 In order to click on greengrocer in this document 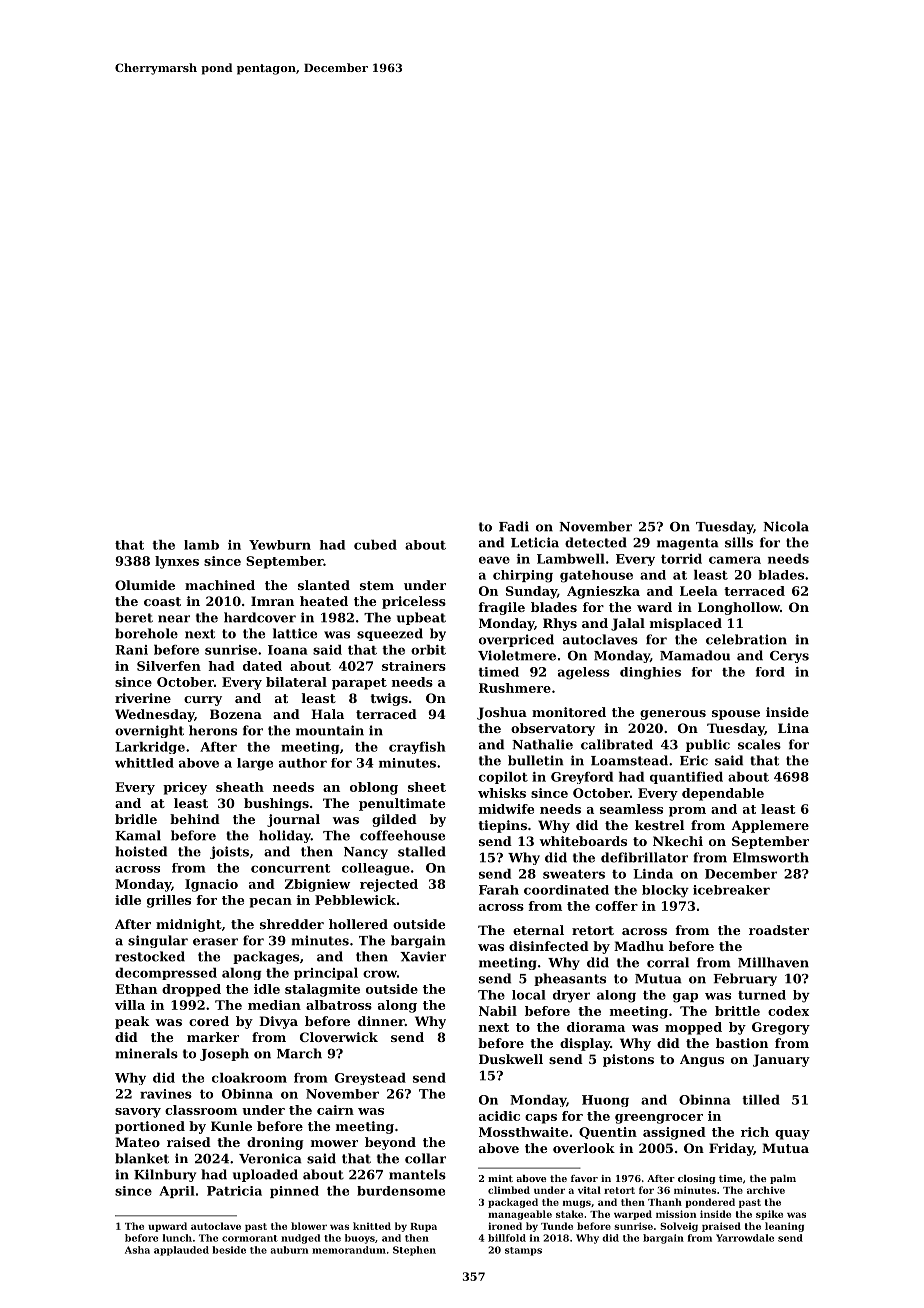, I will do `click(659, 1119)`.
